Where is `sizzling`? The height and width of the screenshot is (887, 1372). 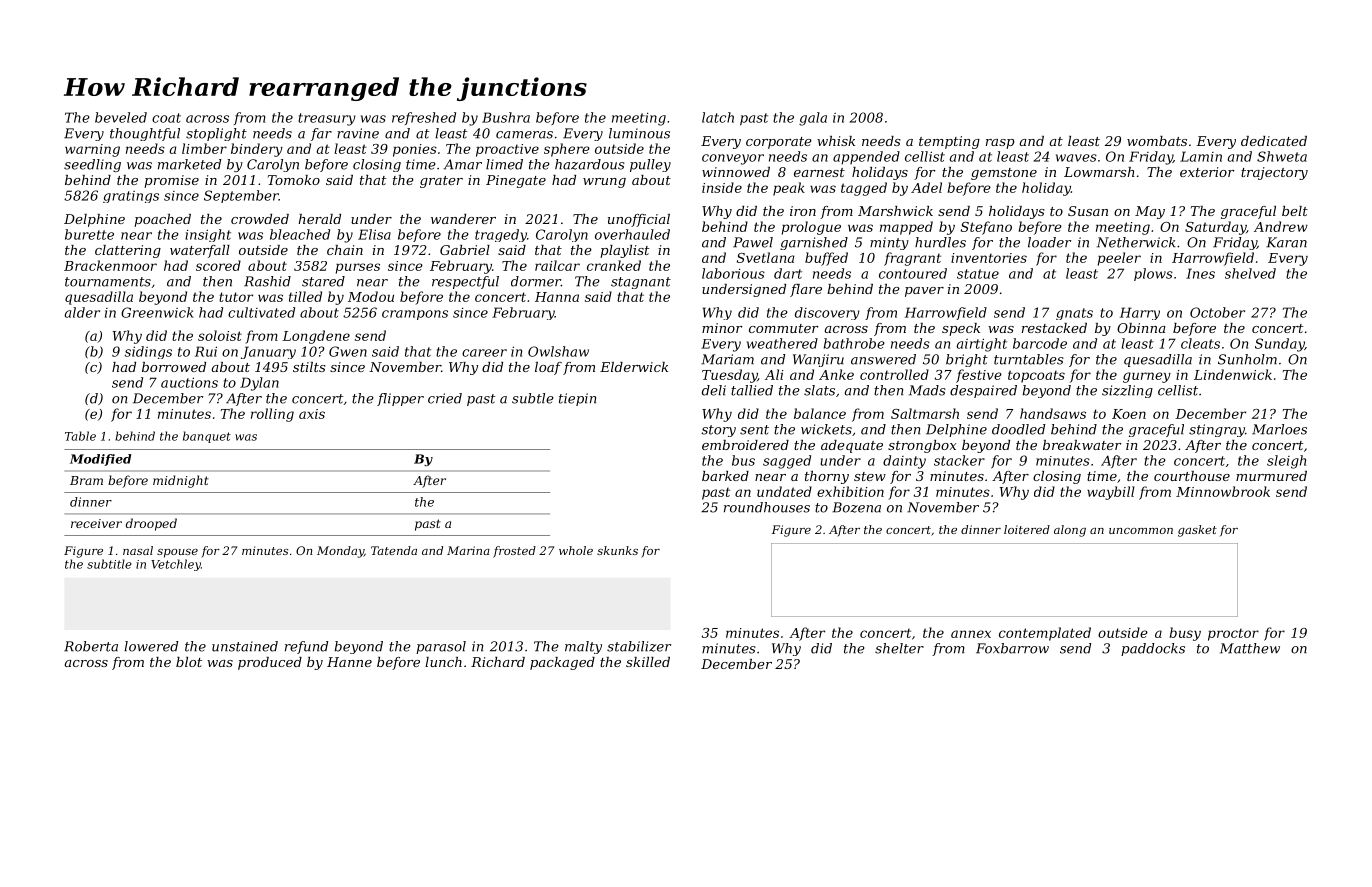
sizzling is located at coordinates (1127, 391).
